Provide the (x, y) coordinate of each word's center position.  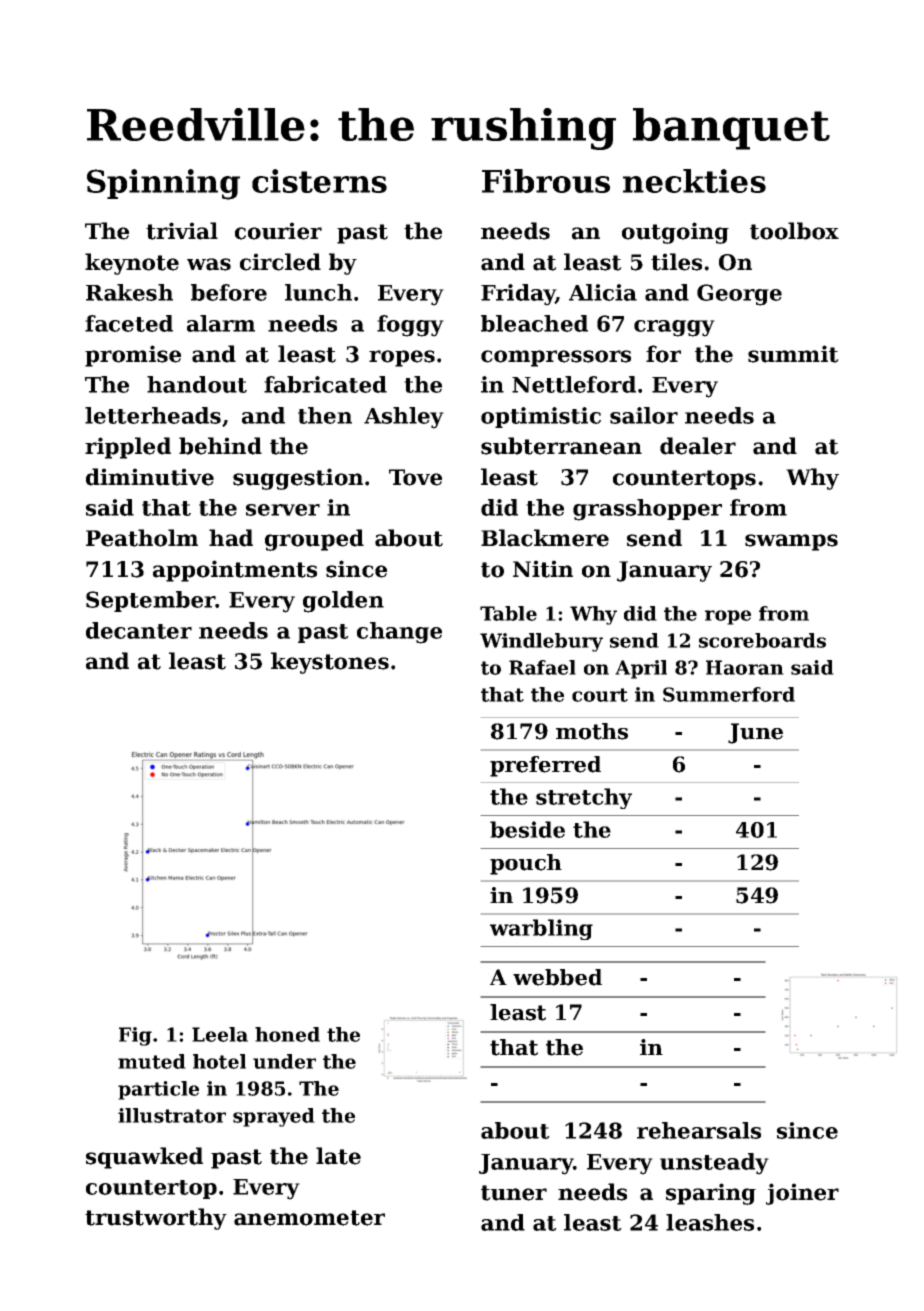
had (231, 538)
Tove (415, 477)
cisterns (319, 181)
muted (152, 1061)
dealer (698, 446)
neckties (694, 181)
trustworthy (156, 1219)
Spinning (163, 184)
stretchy (584, 798)
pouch (526, 864)
